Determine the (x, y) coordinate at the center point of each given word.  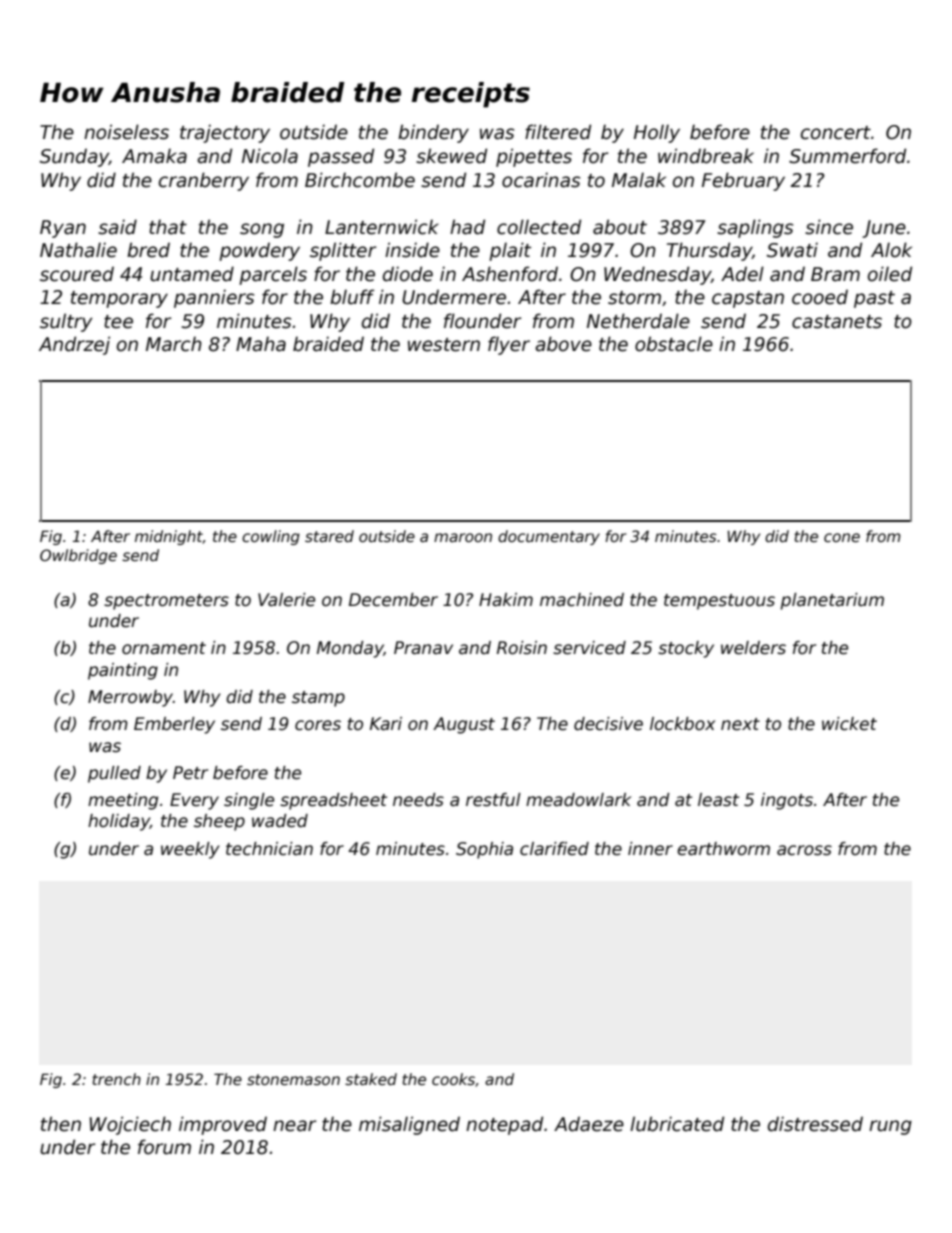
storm (634, 298)
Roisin (522, 648)
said (117, 227)
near (294, 1126)
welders (753, 648)
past (874, 299)
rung (890, 1127)
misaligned (409, 1125)
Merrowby (130, 698)
